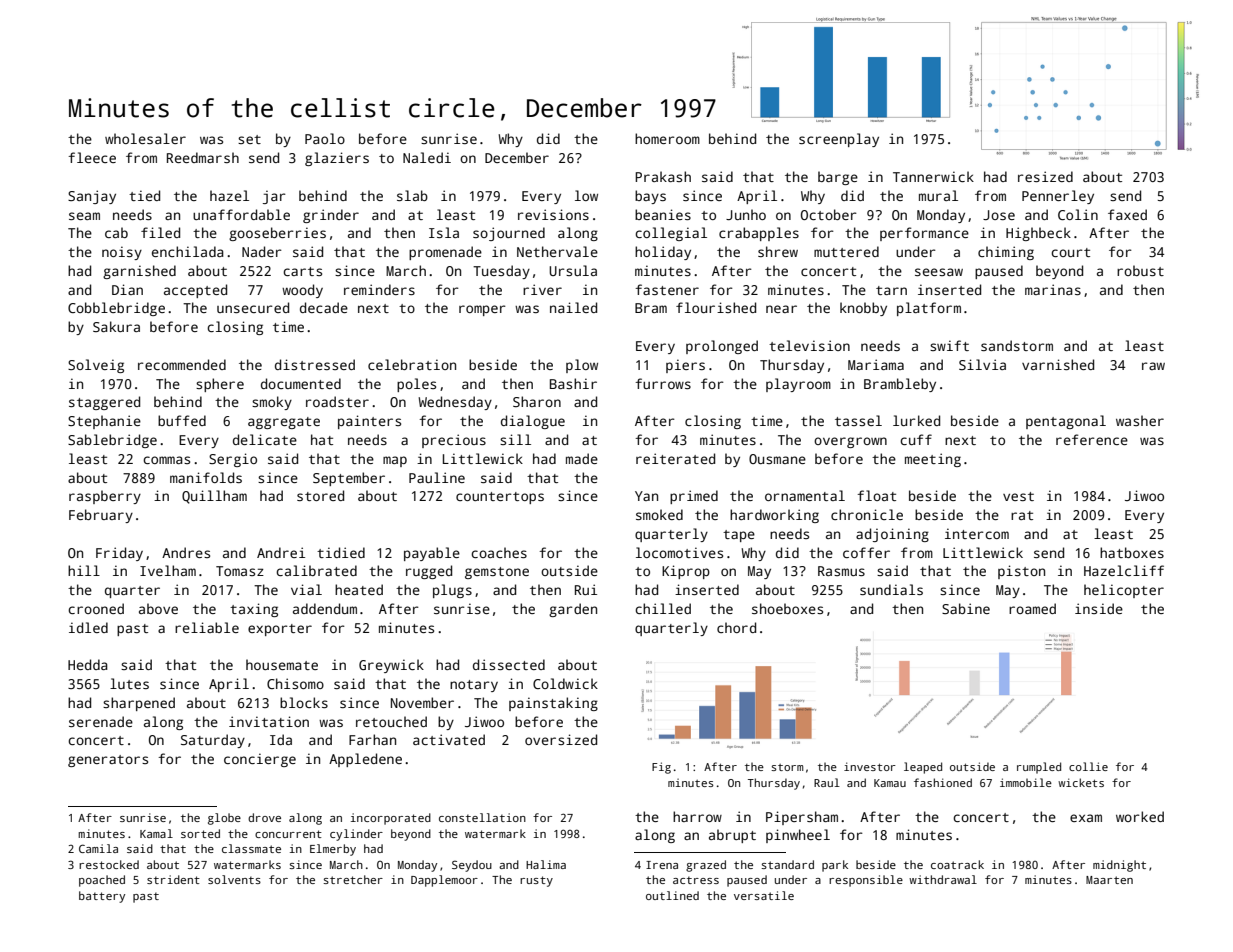 The width and height of the screenshot is (1233, 952). Describe the element at coordinates (145, 138) in the screenshot. I see `wholesaler` at that location.
